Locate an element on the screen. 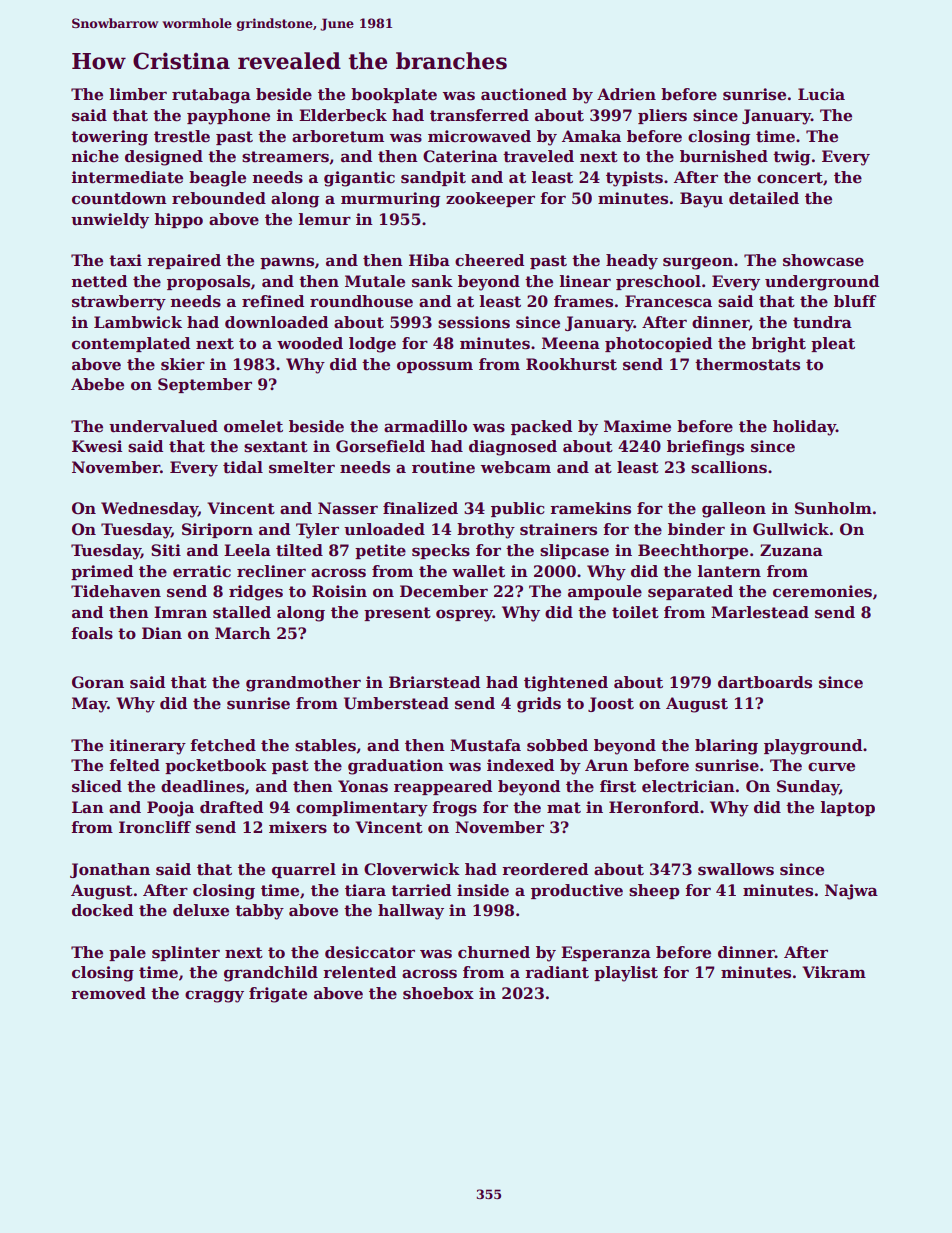 This screenshot has height=1233, width=952. limber is located at coordinates (138, 94).
